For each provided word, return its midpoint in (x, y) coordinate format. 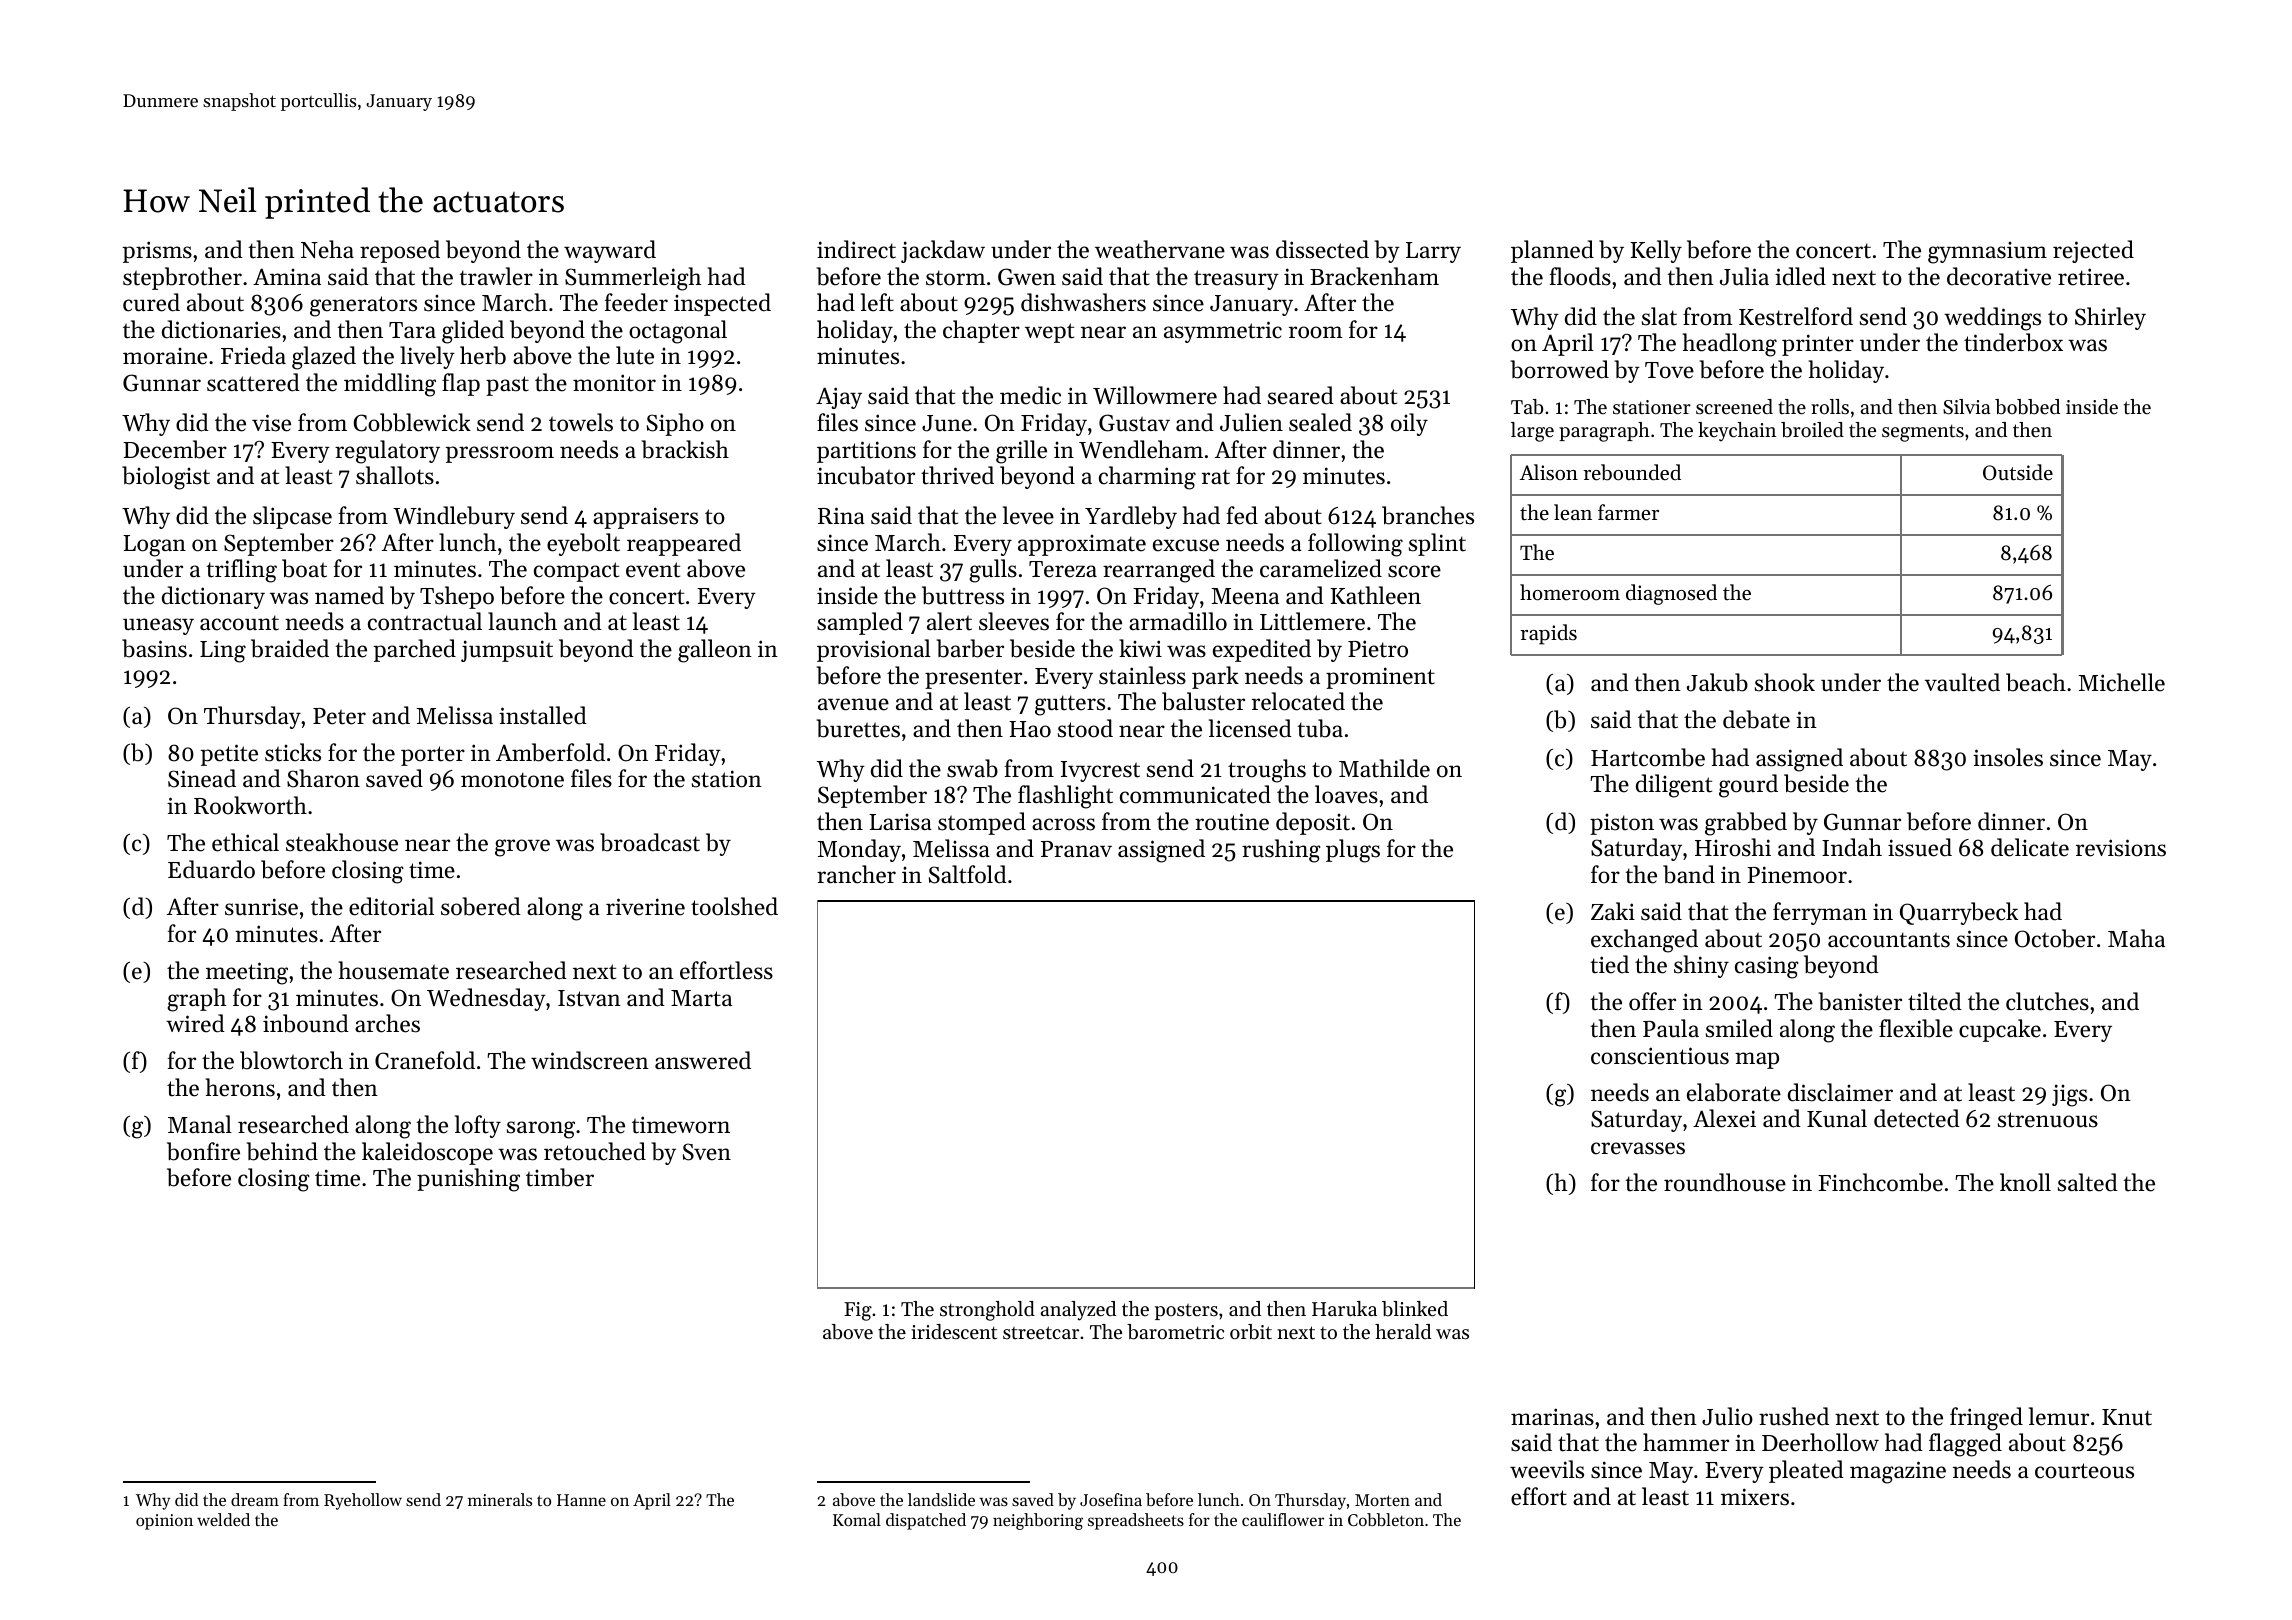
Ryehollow (363, 1501)
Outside (2018, 472)
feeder (636, 302)
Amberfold (550, 752)
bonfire (203, 1151)
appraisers (645, 518)
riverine (645, 907)
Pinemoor (1797, 875)
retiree (2091, 277)
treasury (1236, 280)
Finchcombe (1880, 1182)
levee (1028, 515)
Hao (1030, 729)
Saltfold (968, 874)
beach (2036, 682)
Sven (707, 1152)
